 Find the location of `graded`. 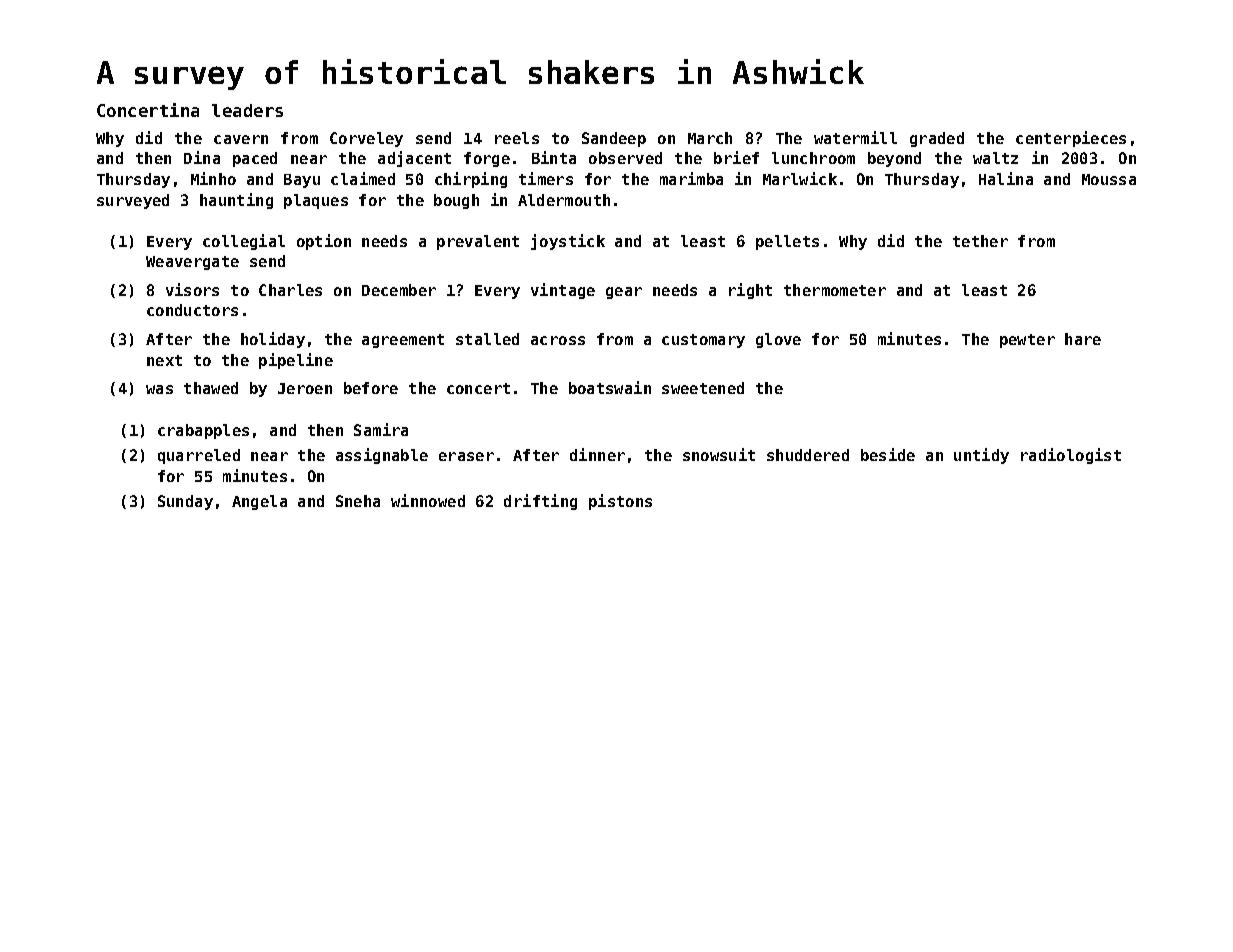

graded is located at coordinates (937, 139).
